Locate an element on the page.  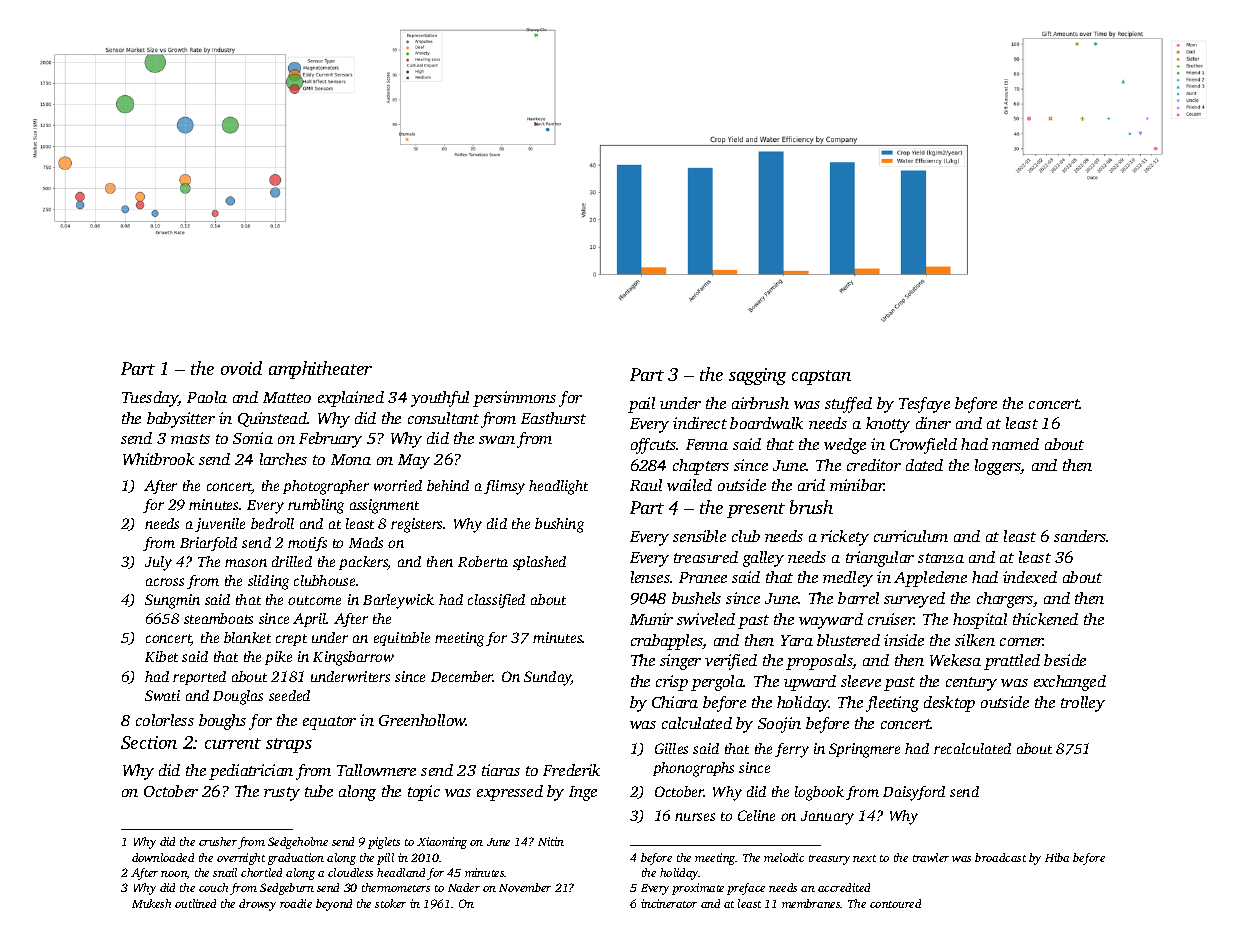
named is located at coordinates (1015, 444).
